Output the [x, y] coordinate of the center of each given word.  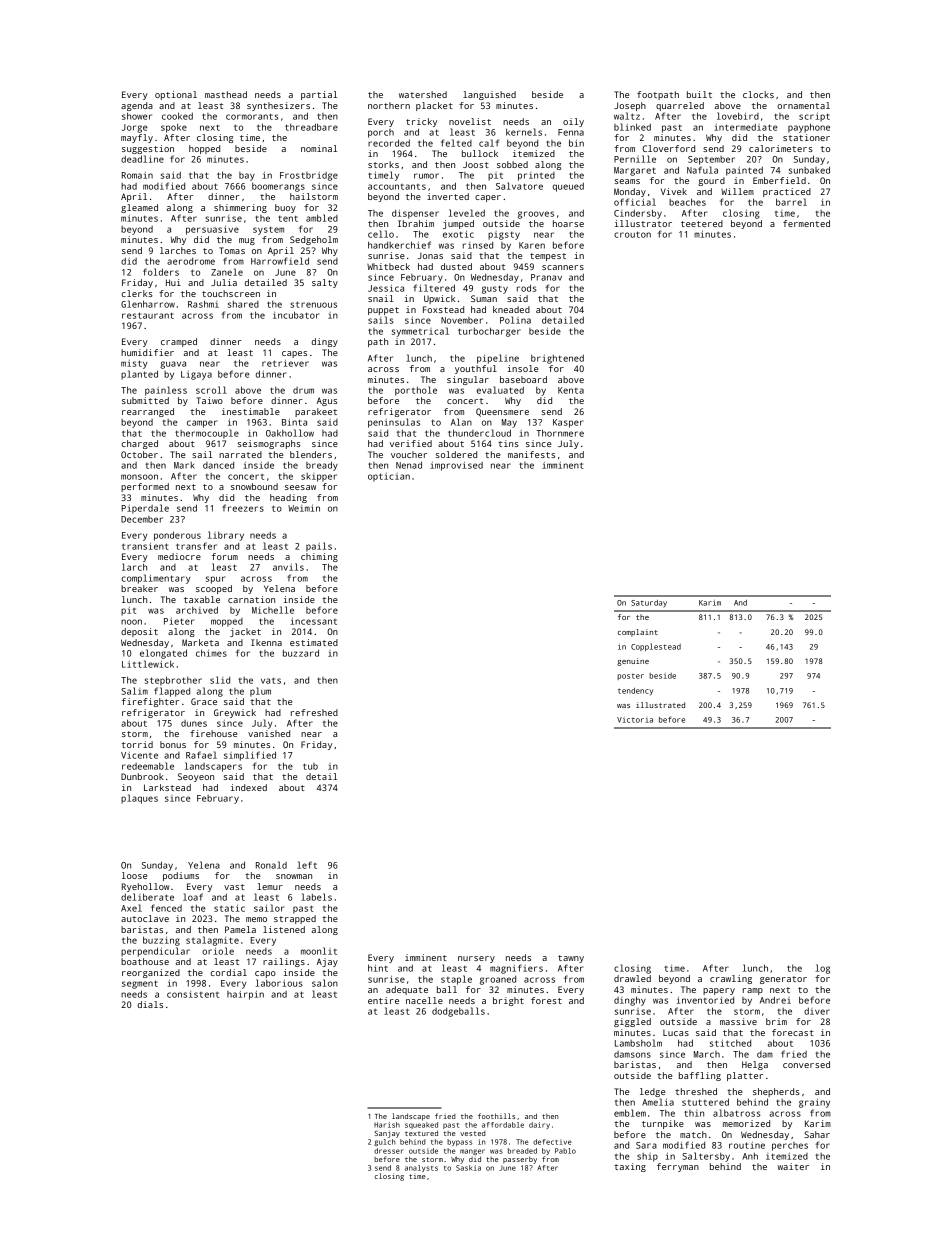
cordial [229, 972]
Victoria [635, 720]
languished [489, 95]
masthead [226, 94]
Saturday [649, 603]
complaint [638, 633]
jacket [245, 632]
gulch [384, 1142]
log [822, 969]
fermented [806, 223]
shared [243, 304]
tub [310, 766]
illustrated [660, 705]
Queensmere [502, 412]
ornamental [803, 105]
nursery [476, 959]
